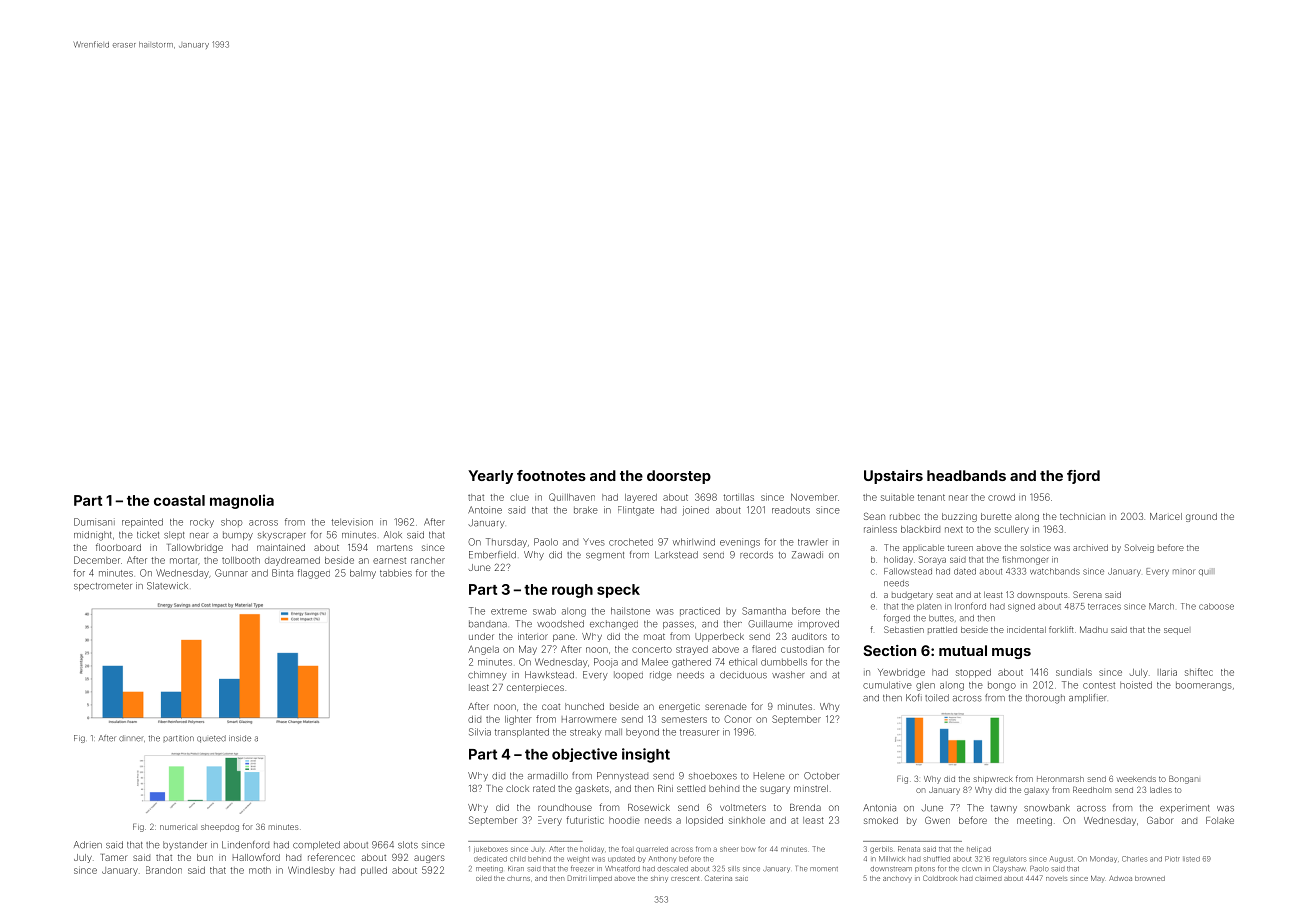 This screenshot has height=924, width=1308. I want to click on looped, so click(628, 675).
